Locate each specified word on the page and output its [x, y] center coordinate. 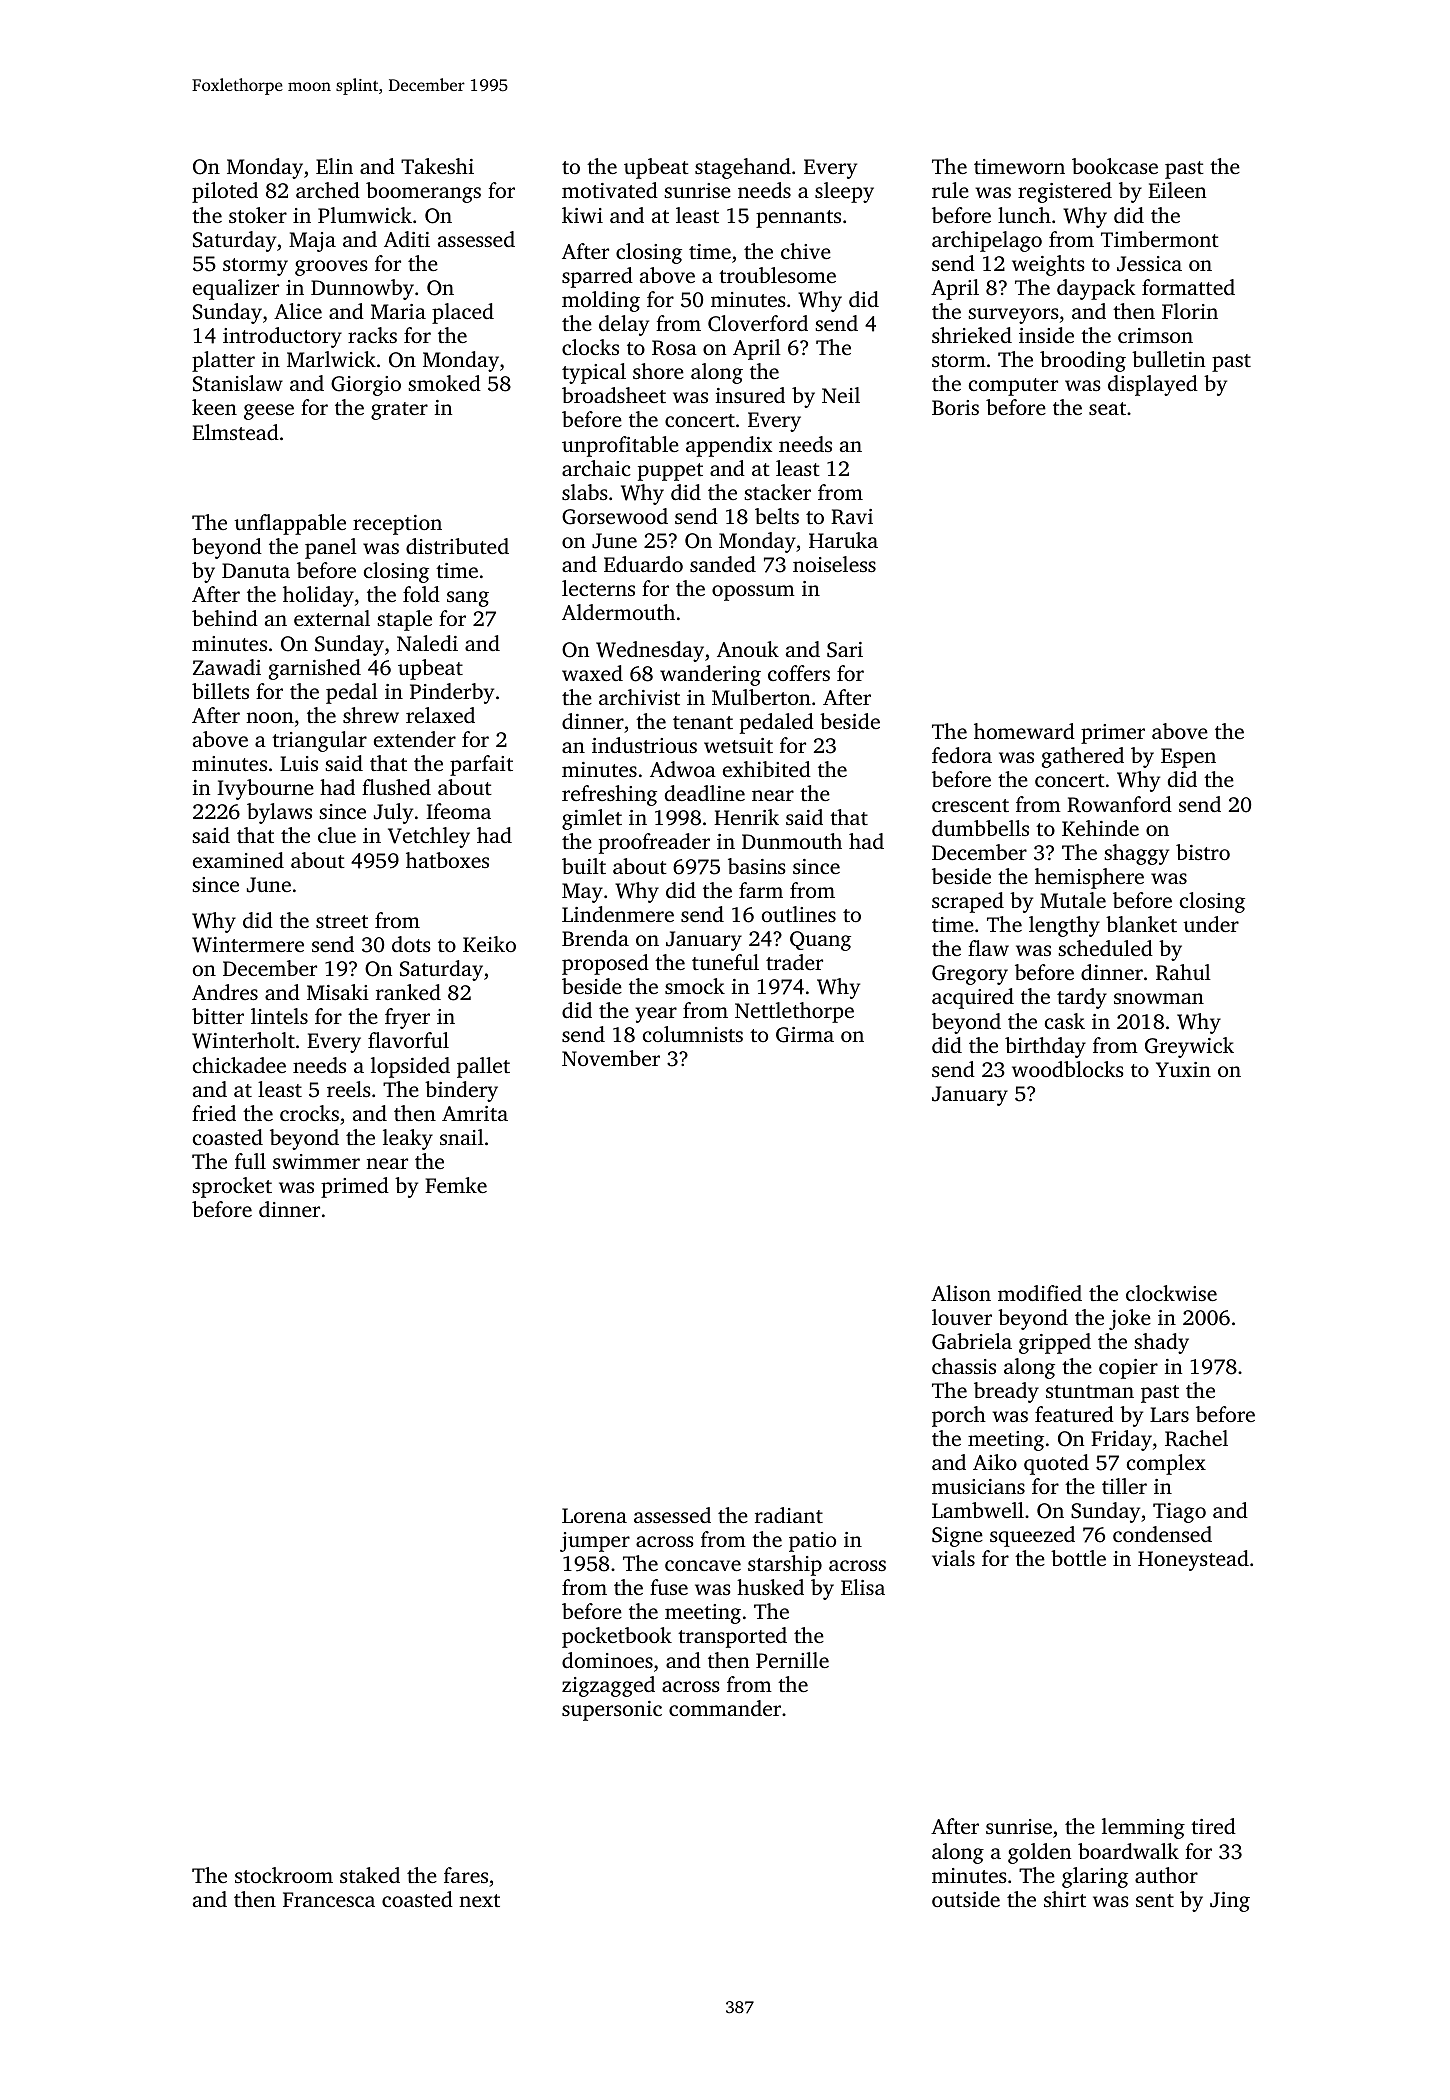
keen [214, 407]
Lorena [594, 1515]
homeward [1024, 731]
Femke [456, 1185]
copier [1128, 1369]
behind [225, 618]
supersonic [612, 1711]
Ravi [852, 517]
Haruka [843, 540]
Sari [845, 650]
